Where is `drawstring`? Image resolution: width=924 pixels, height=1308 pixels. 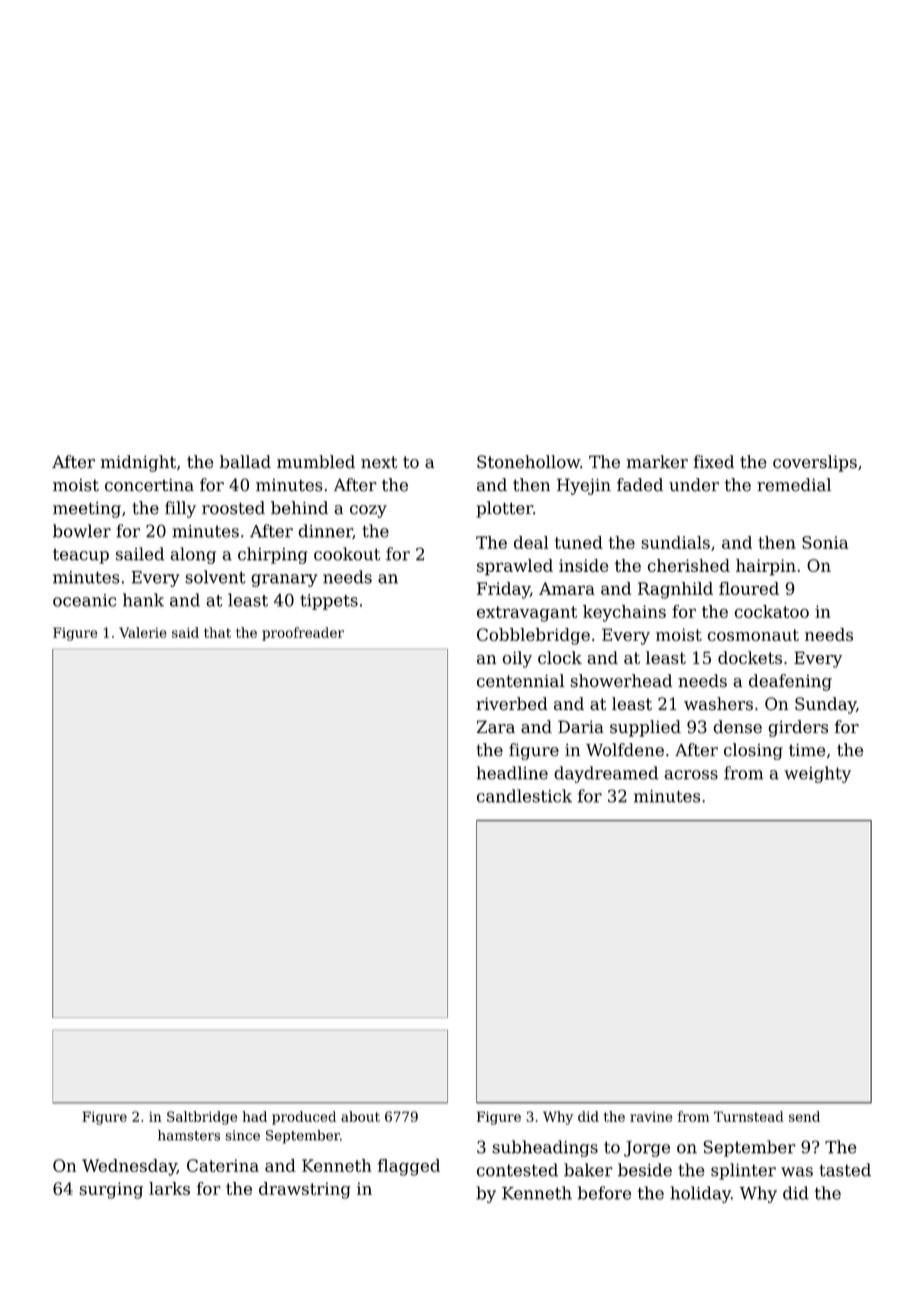 drawstring is located at coordinates (305, 1190).
